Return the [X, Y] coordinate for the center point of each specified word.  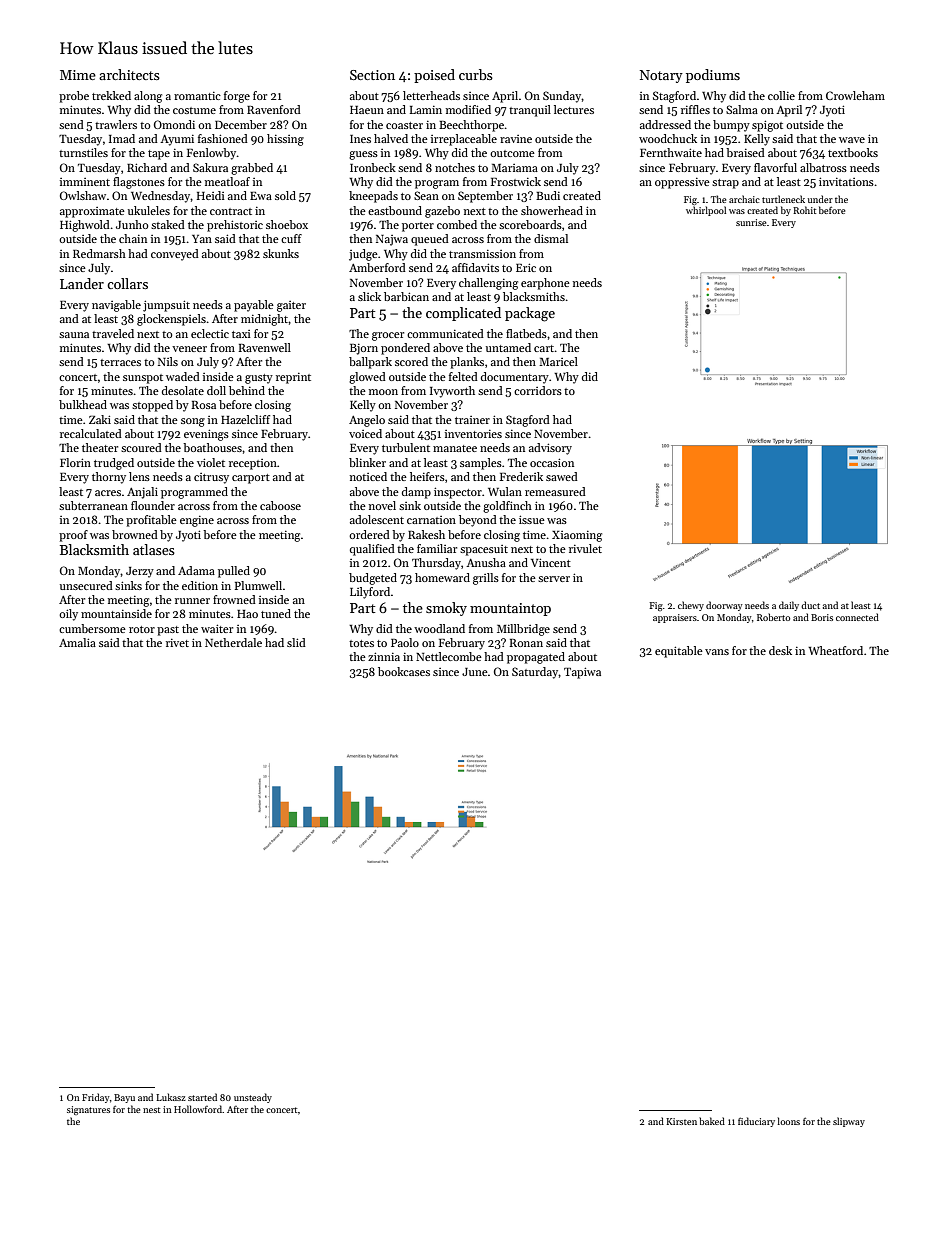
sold [285, 195]
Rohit [804, 210]
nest [151, 1110]
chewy [691, 606]
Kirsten [681, 1121]
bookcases [404, 671]
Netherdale [233, 642]
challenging [488, 284]
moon [383, 392]
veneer [189, 349]
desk [780, 650]
